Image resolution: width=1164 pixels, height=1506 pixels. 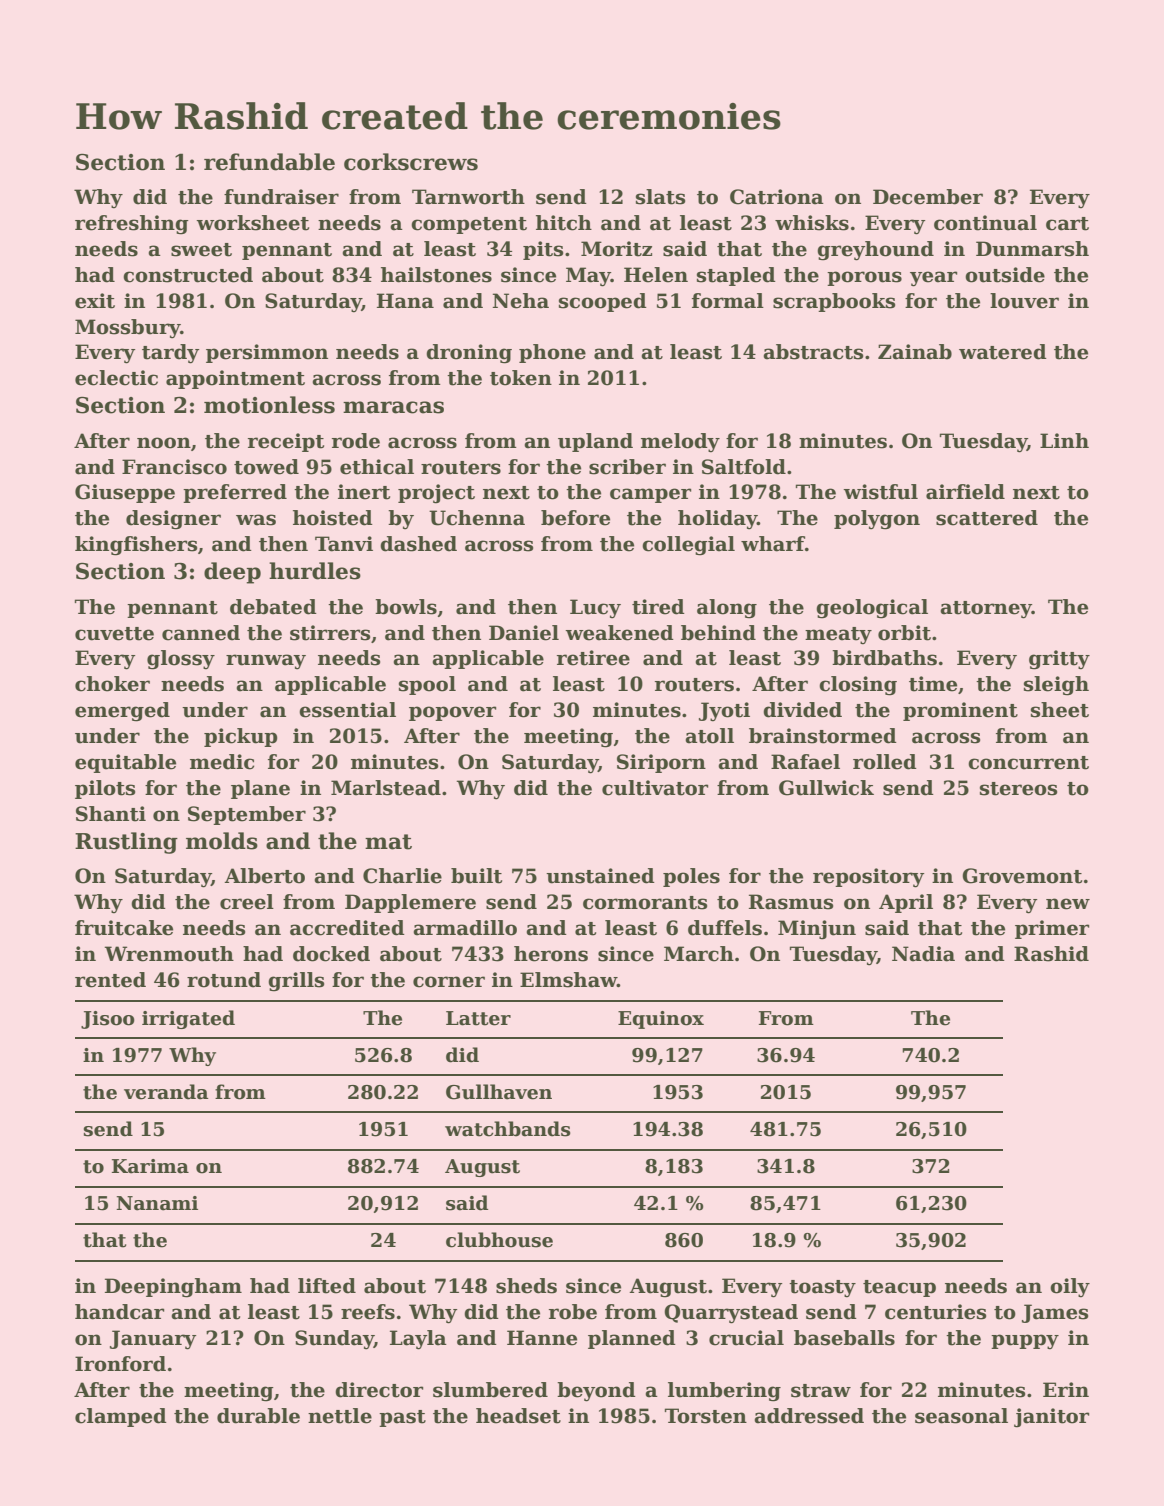 What do you see at coordinates (436, 494) in the page?
I see `project` at bounding box center [436, 494].
